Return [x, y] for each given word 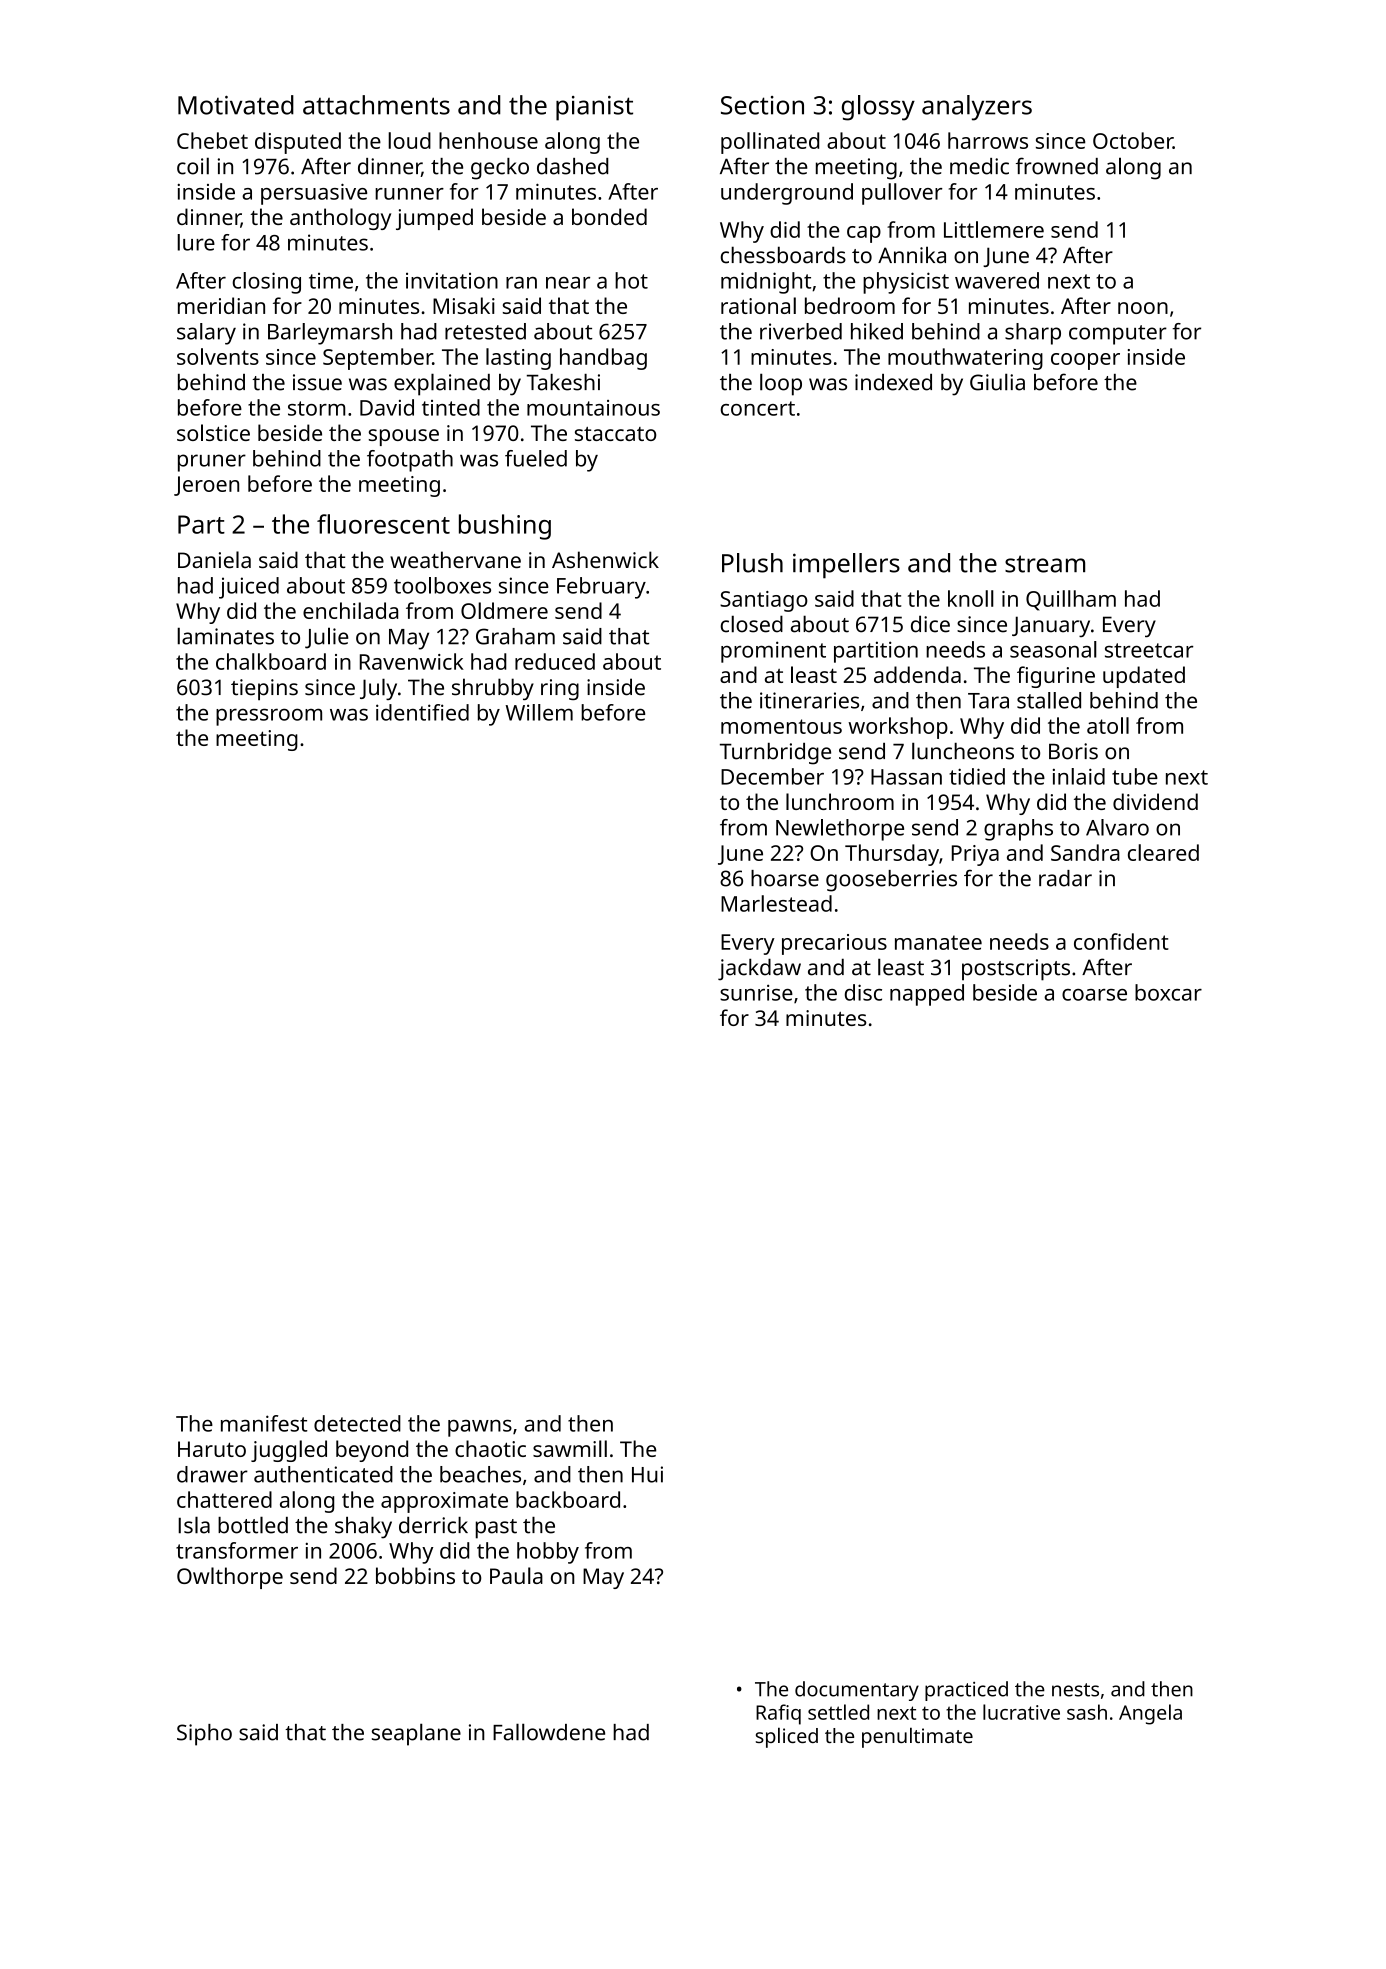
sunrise [756, 992]
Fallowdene [549, 1732]
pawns [480, 1428]
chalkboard [271, 661]
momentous [781, 726]
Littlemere [994, 229]
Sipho [204, 1735]
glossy [878, 108]
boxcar [1168, 992]
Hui [647, 1474]
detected [357, 1423]
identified [422, 712]
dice [930, 624]
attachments [376, 105]
